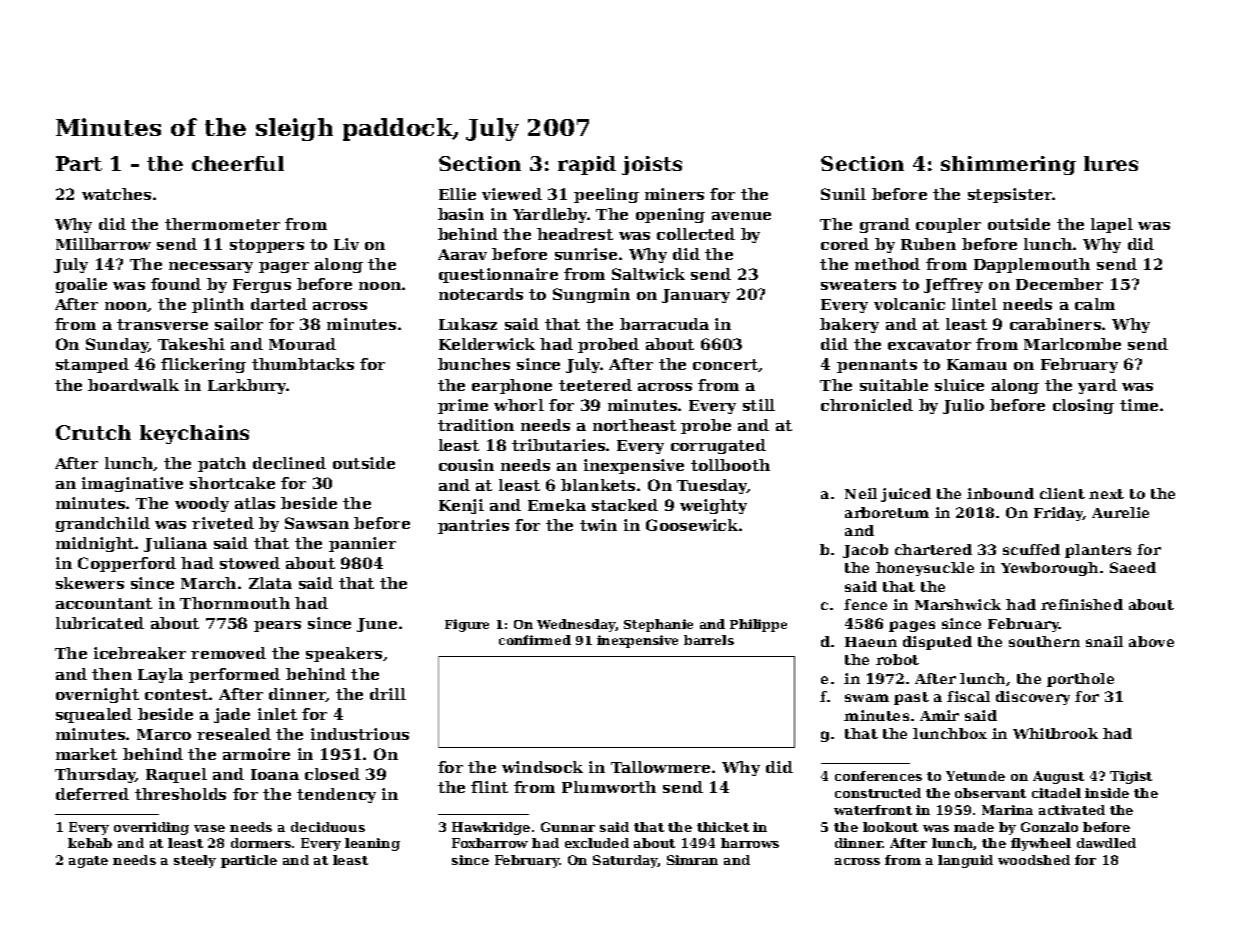 This screenshot has width=1233, height=952. What do you see at coordinates (209, 828) in the screenshot?
I see `vase` at bounding box center [209, 828].
